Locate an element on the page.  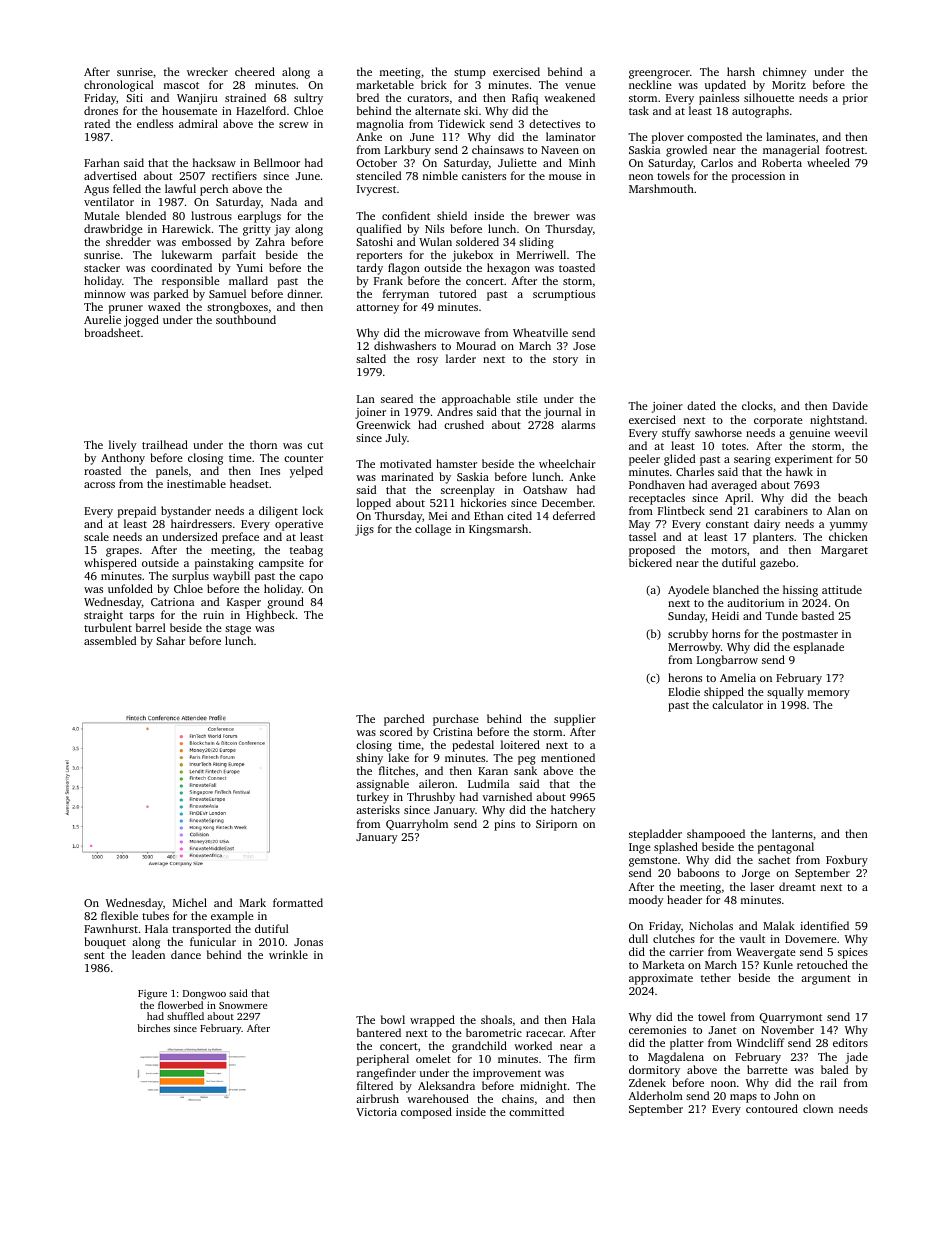
embossed is located at coordinates (206, 241).
